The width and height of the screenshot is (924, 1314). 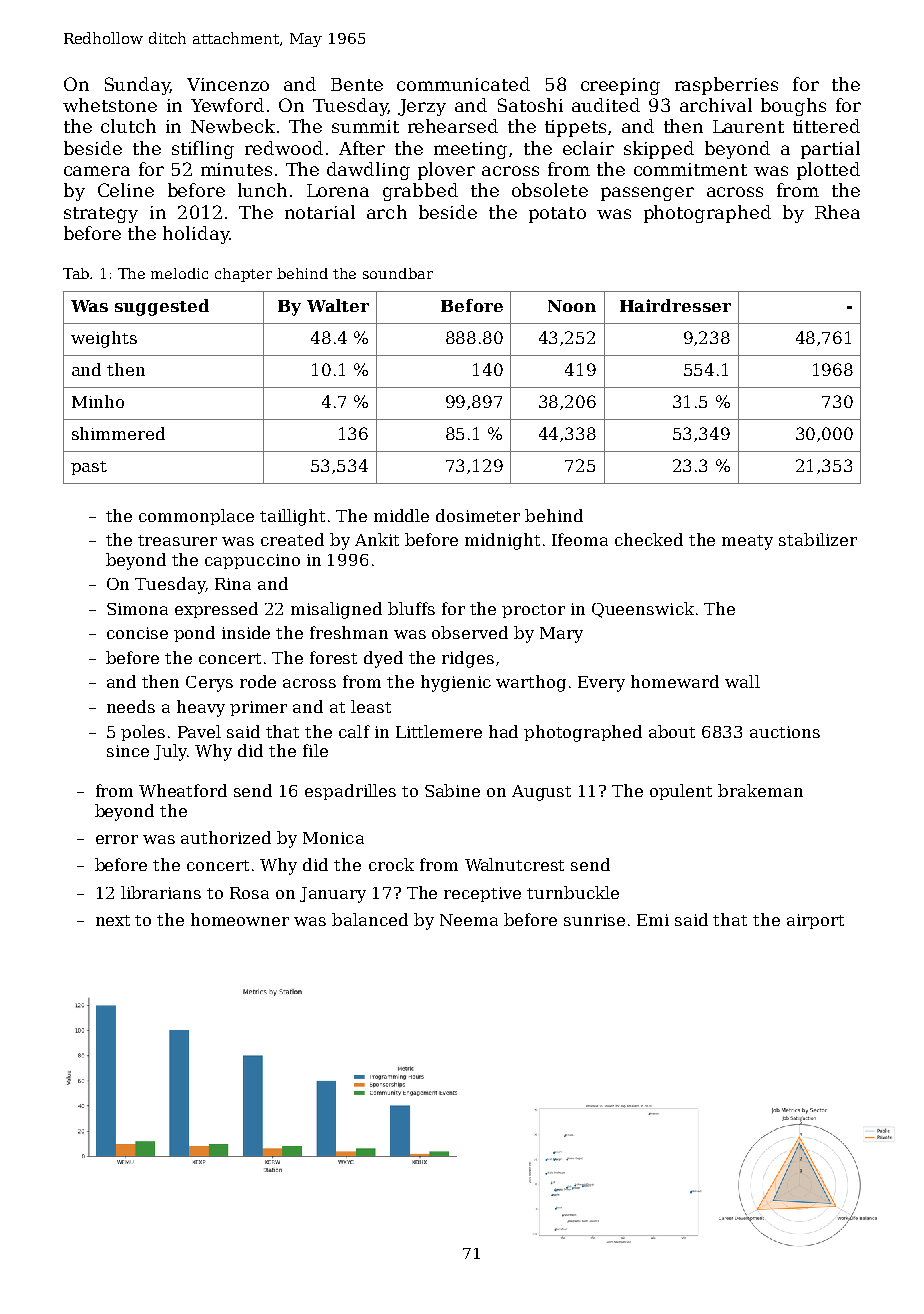 What do you see at coordinates (262, 190) in the screenshot?
I see `lunch` at bounding box center [262, 190].
